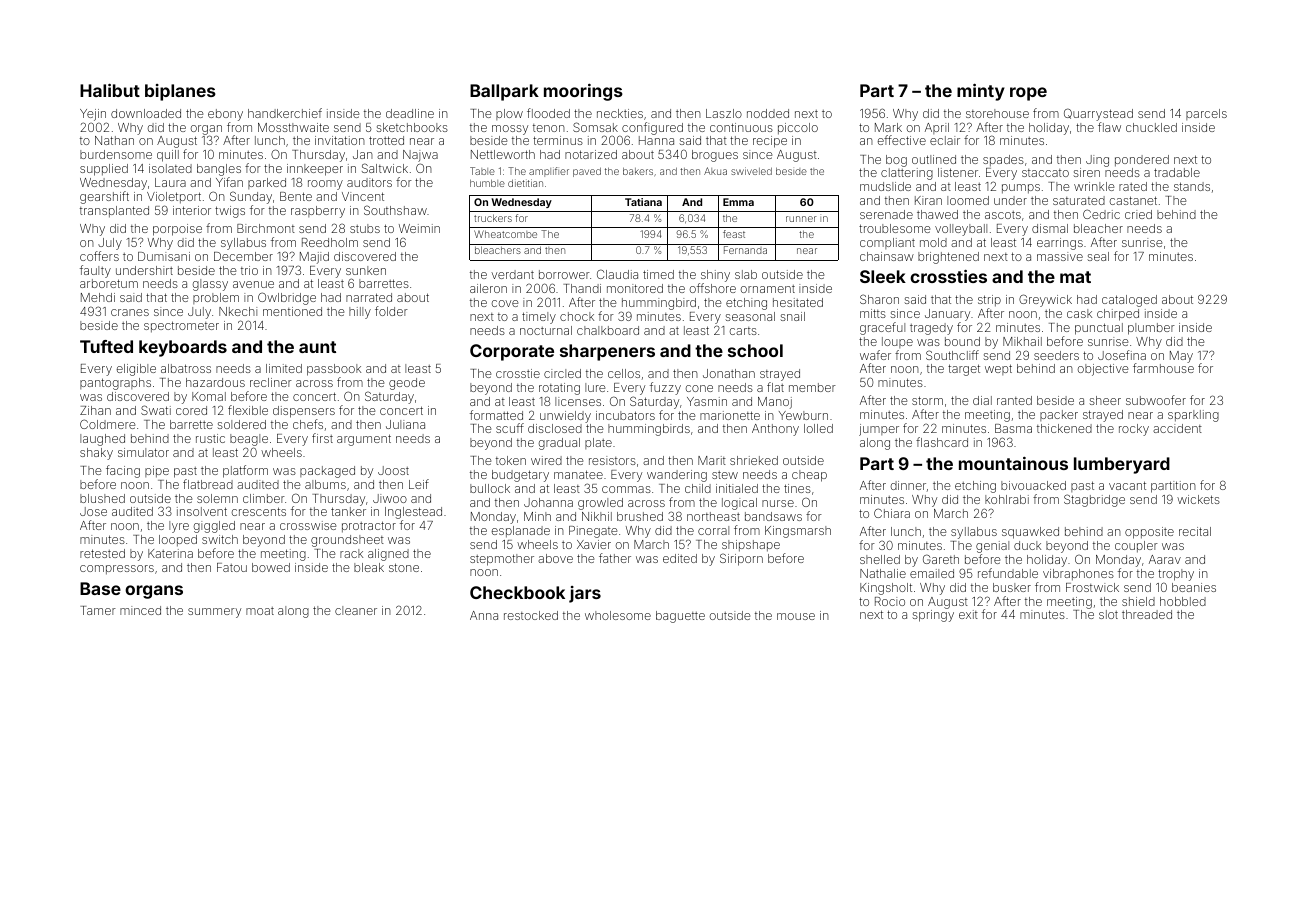 This page has height=924, width=1308. What do you see at coordinates (1151, 329) in the page?
I see `plumber` at bounding box center [1151, 329].
